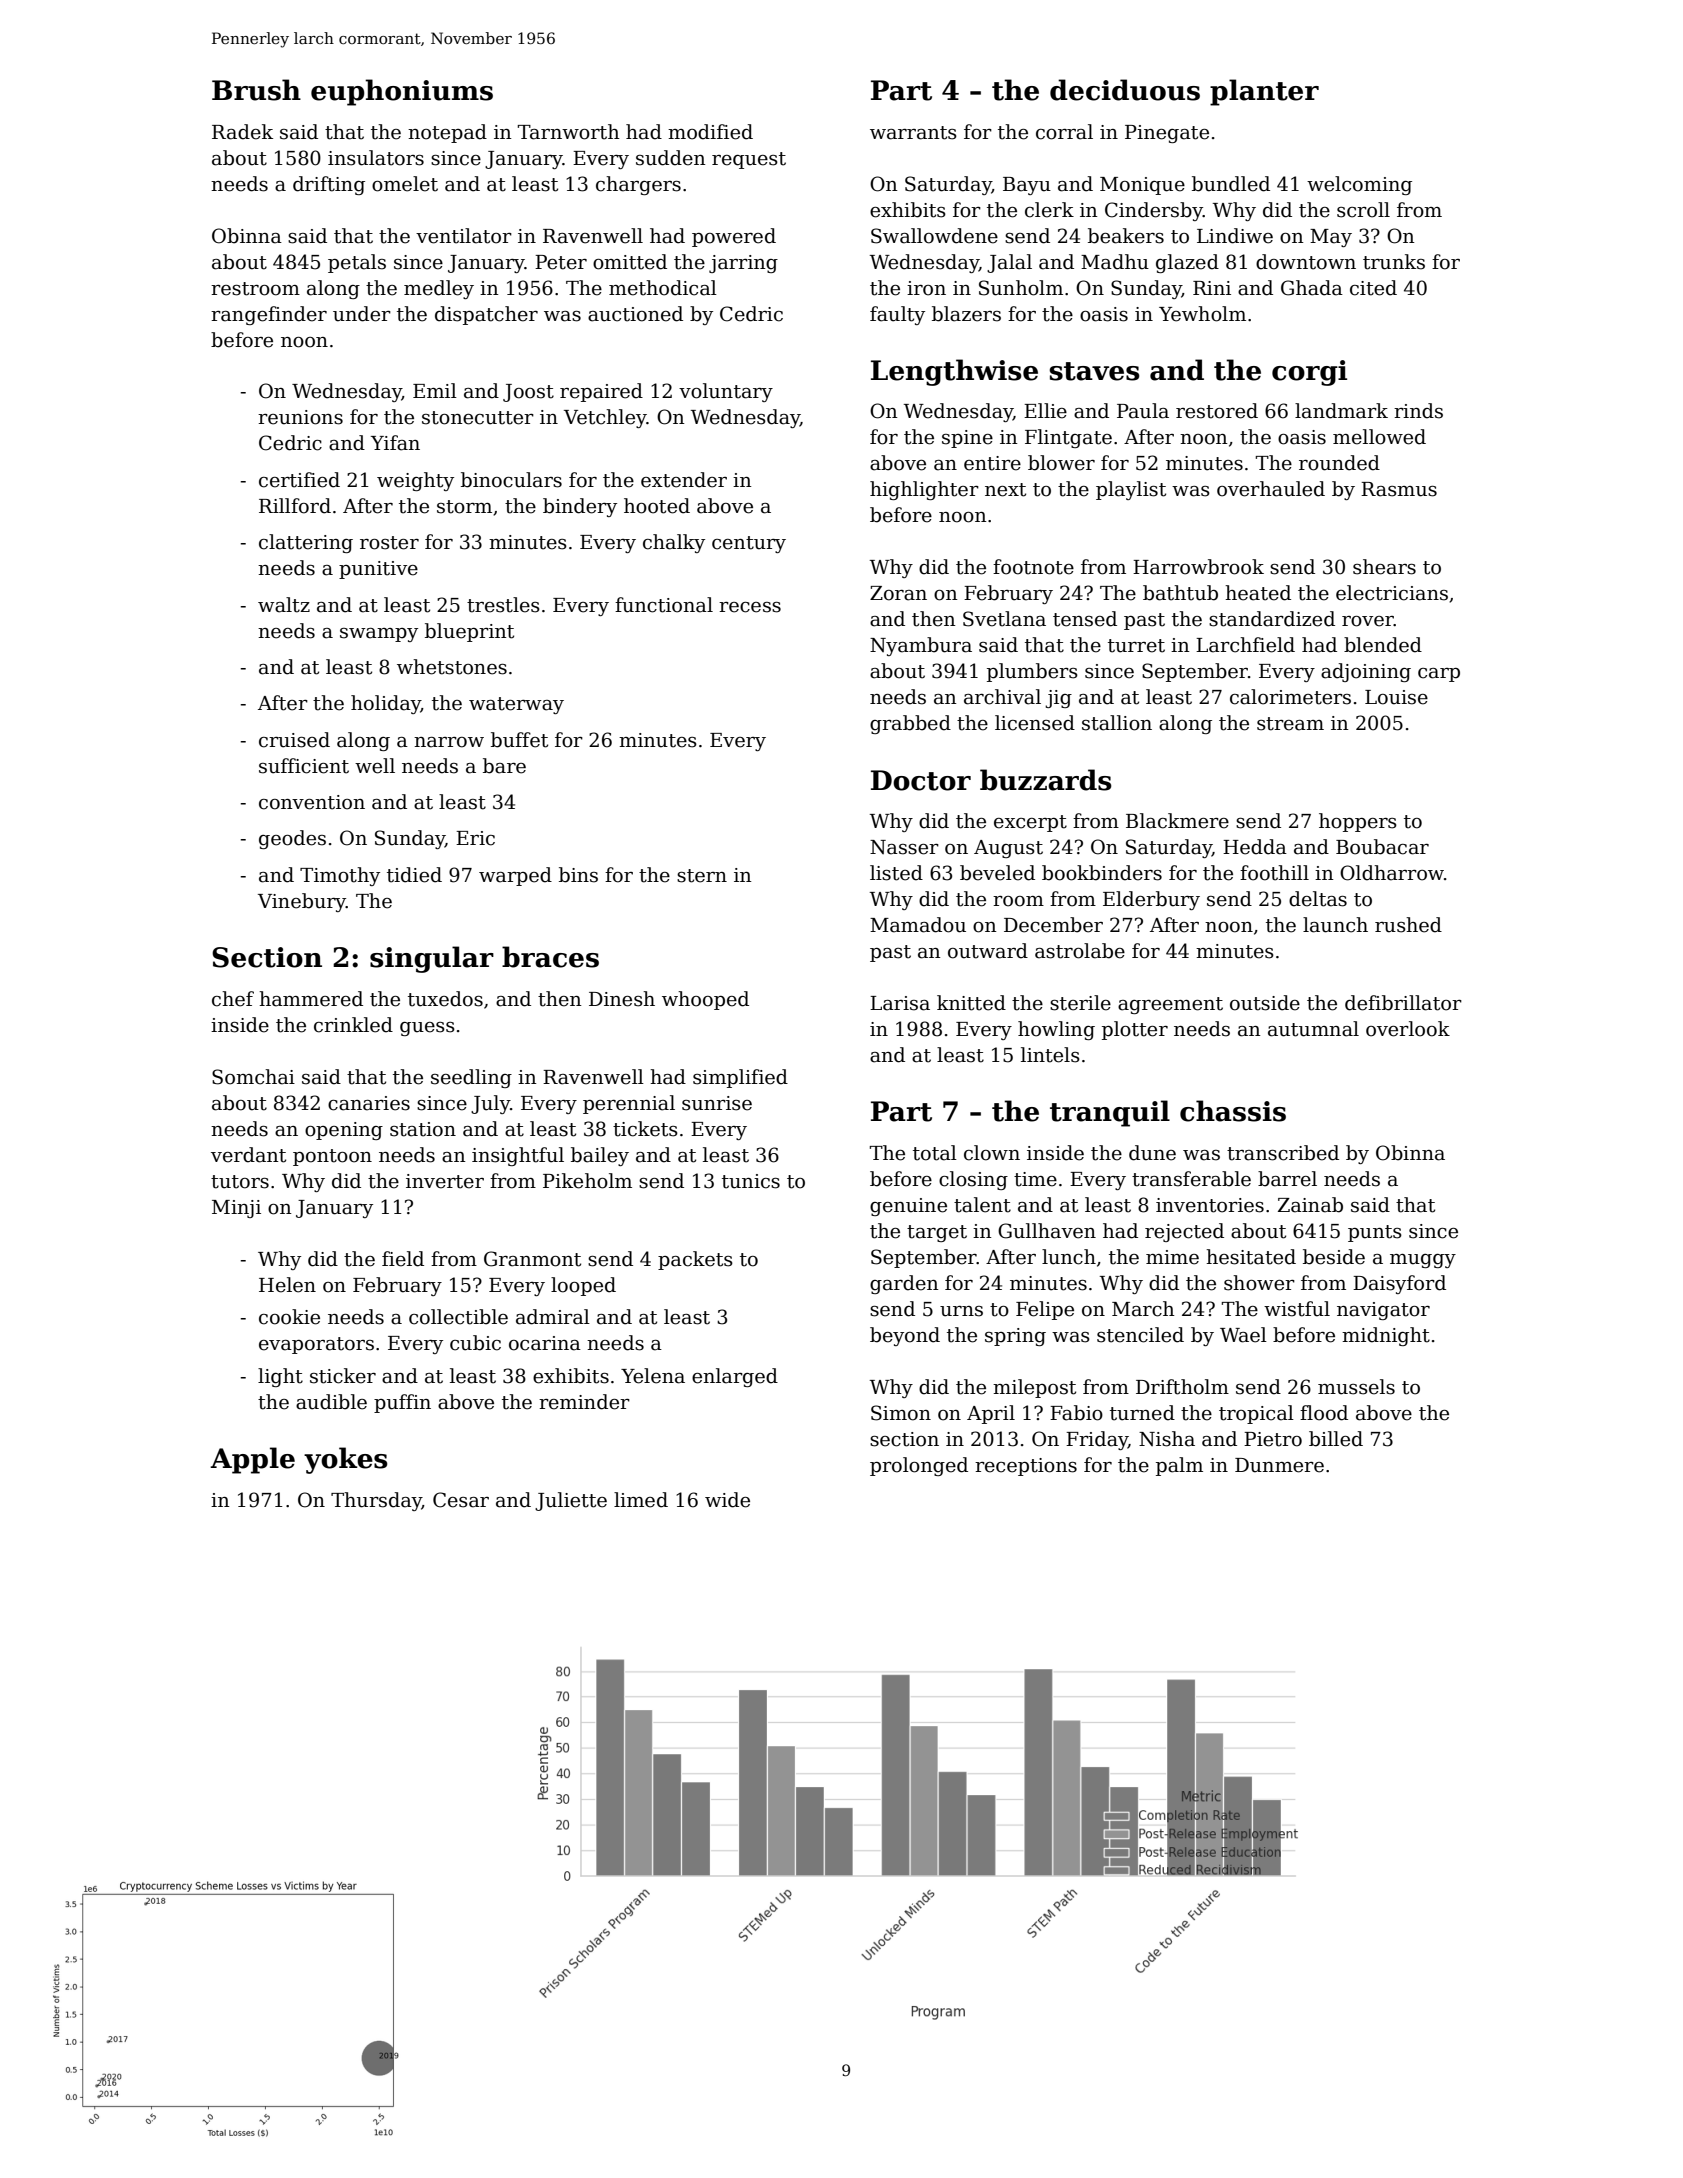 The width and height of the image is (1683, 2178). Describe the element at coordinates (1375, 1233) in the image. I see `punts` at that location.
